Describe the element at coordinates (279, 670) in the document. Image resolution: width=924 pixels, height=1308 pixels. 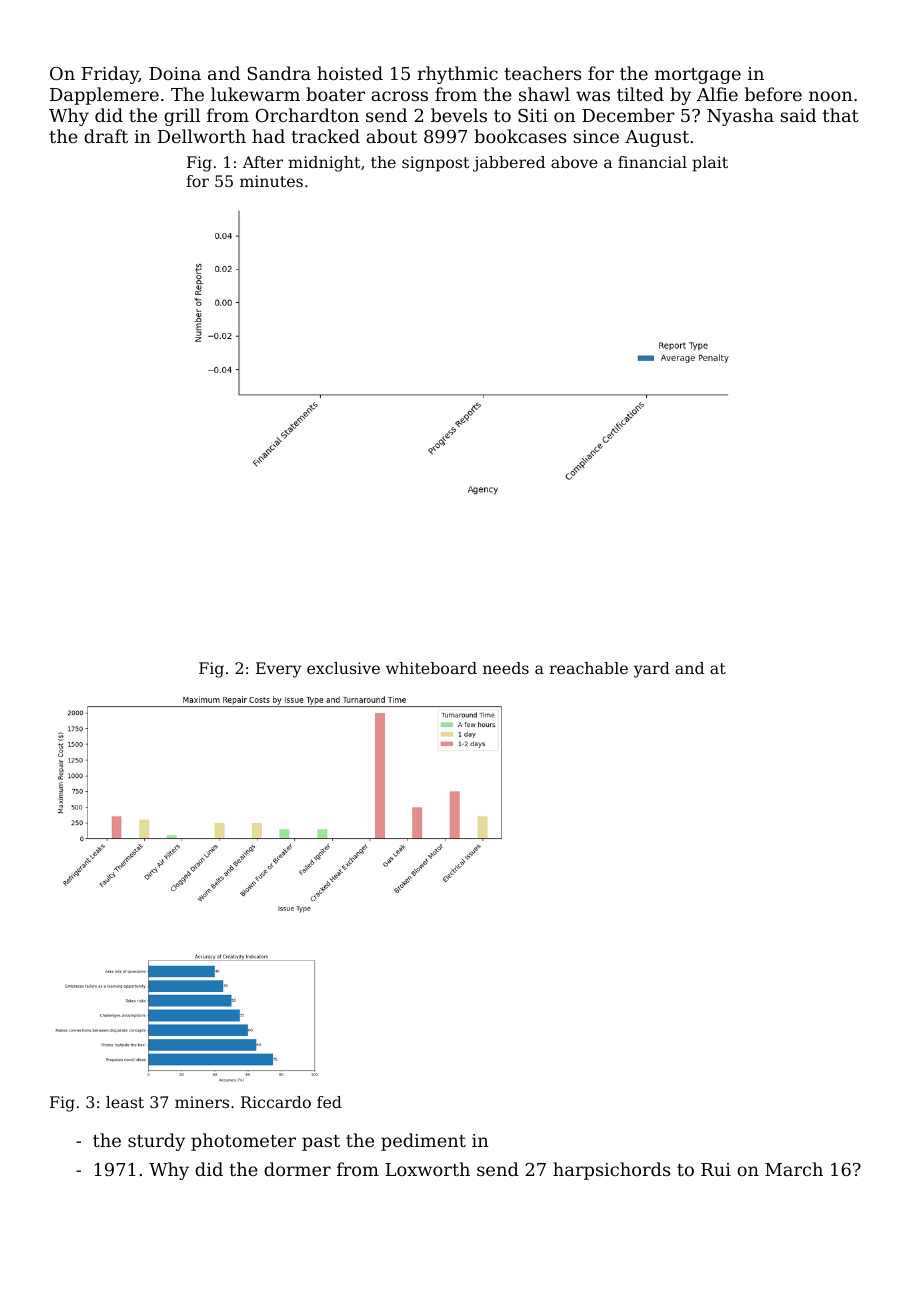
I see `Every` at that location.
